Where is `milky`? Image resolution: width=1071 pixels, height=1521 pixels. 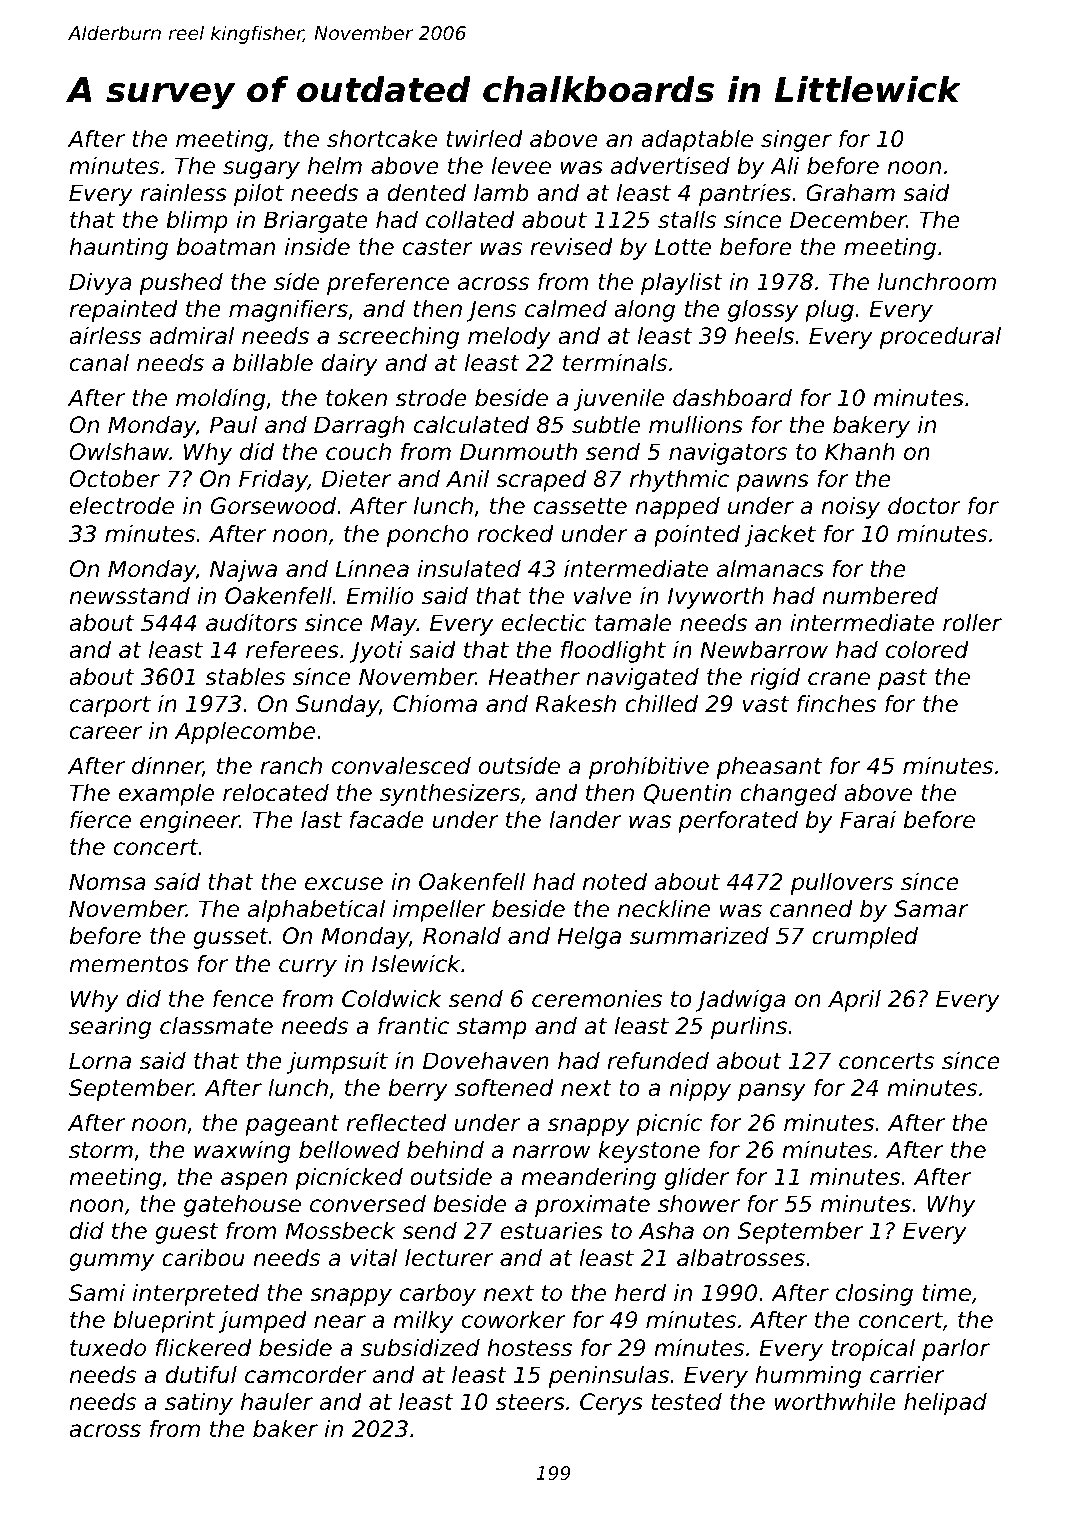 milky is located at coordinates (423, 1322).
